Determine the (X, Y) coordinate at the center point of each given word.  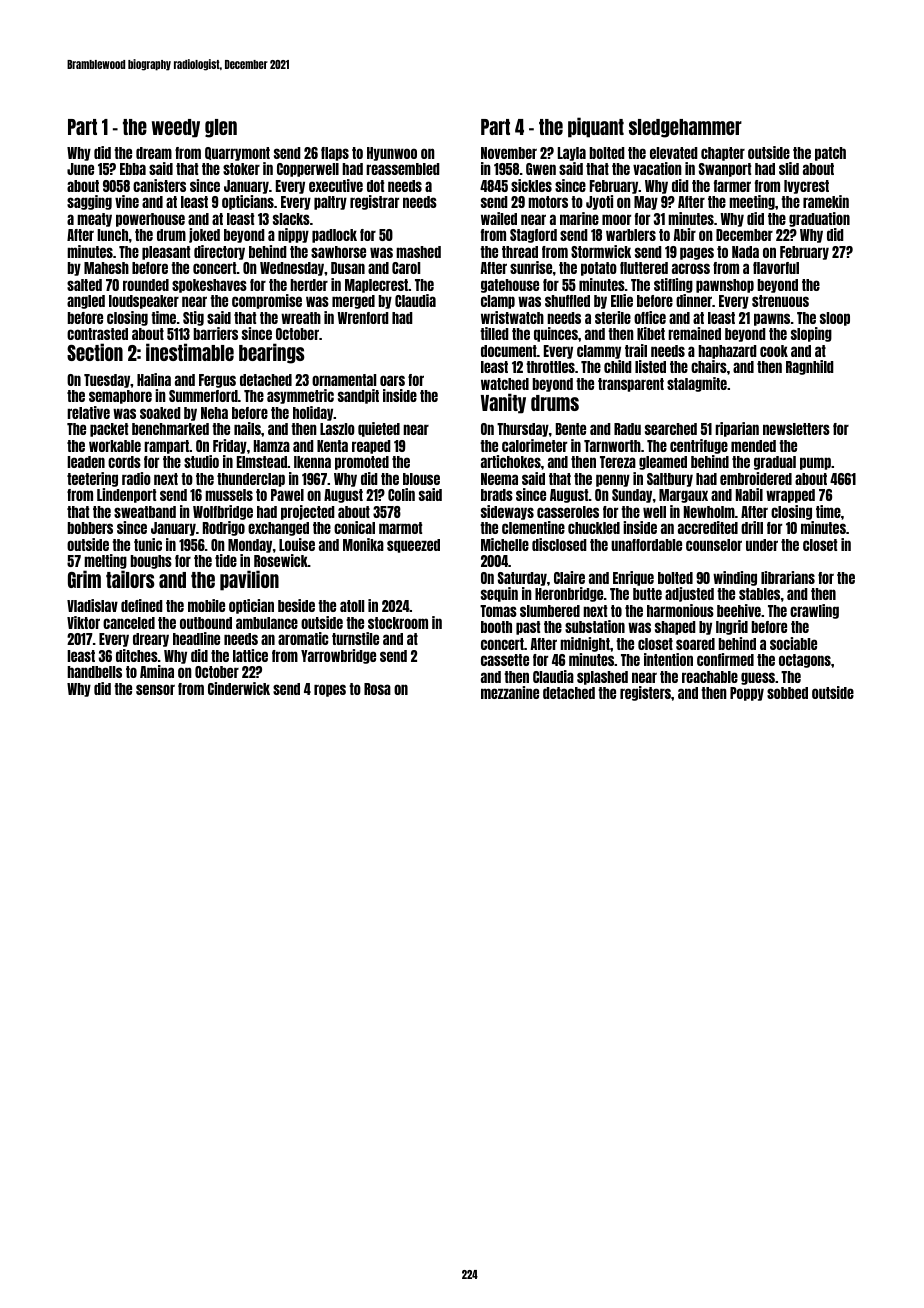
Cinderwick (239, 688)
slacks (291, 219)
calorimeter (534, 445)
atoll (352, 606)
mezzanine (510, 692)
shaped (675, 628)
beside (296, 605)
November (509, 153)
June (80, 169)
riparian (737, 429)
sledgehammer (685, 128)
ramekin (826, 201)
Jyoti (599, 202)
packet (109, 430)
